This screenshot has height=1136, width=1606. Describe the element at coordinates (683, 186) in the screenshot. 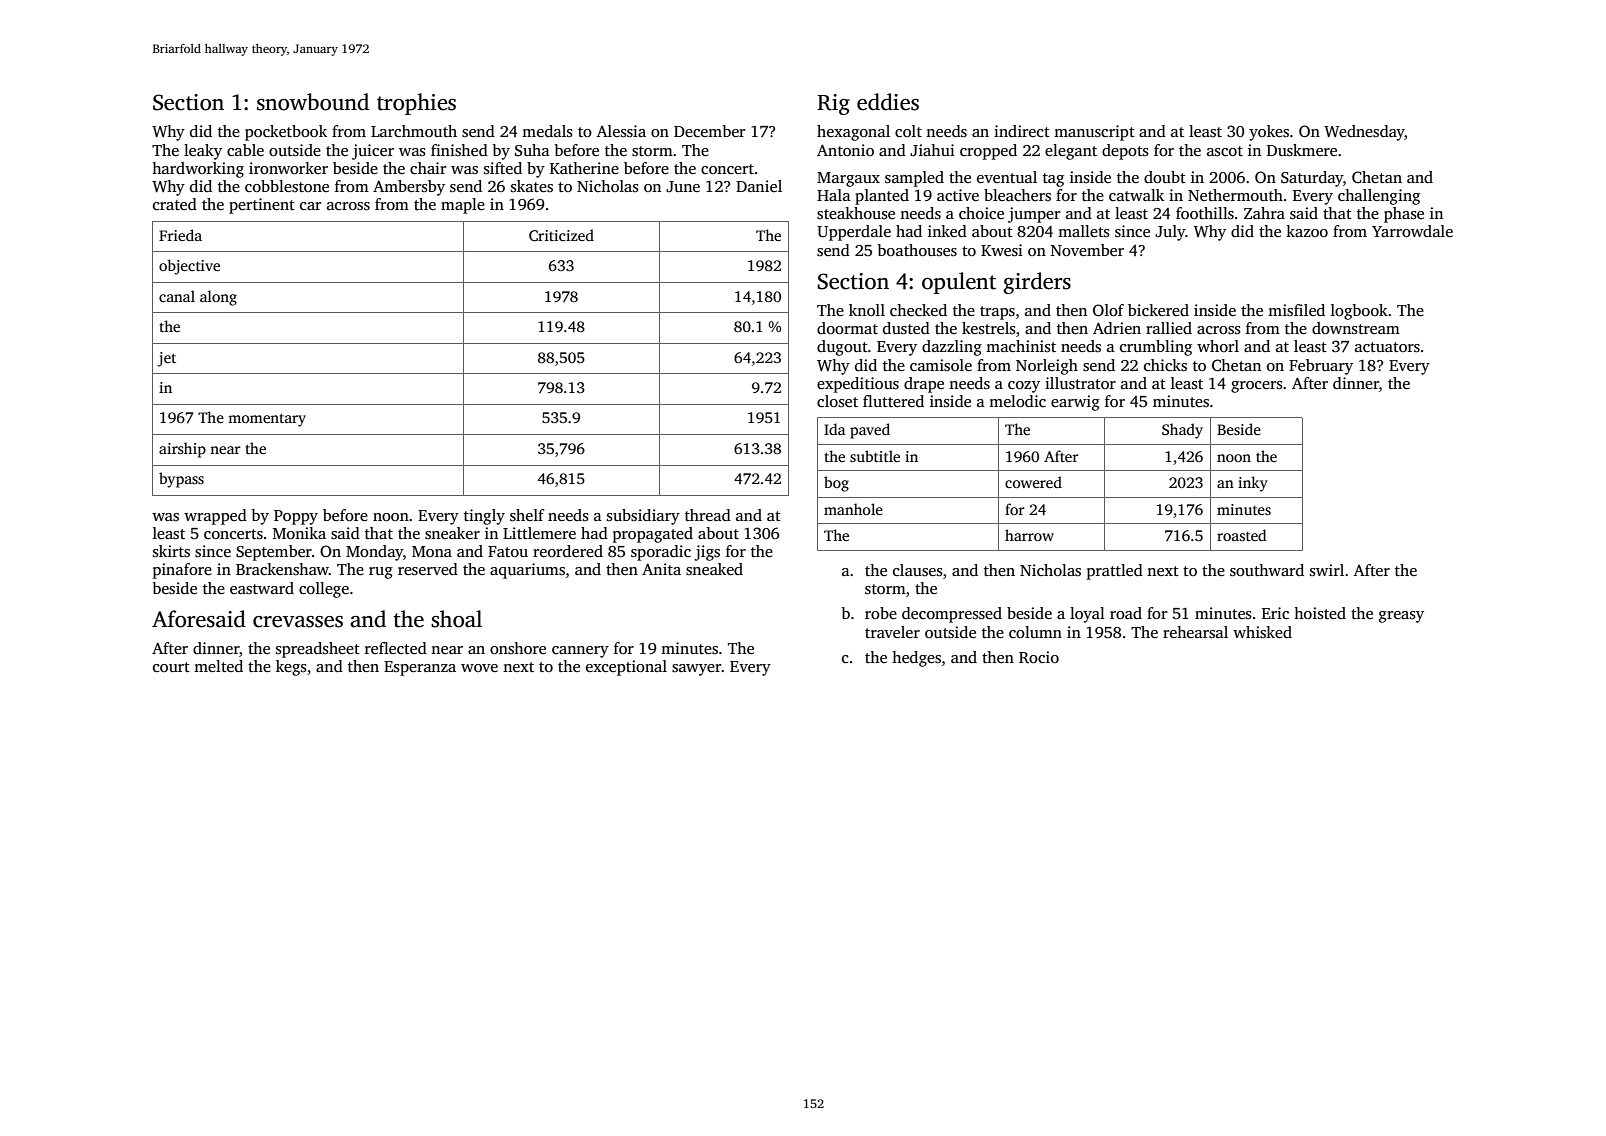

I see `June` at that location.
